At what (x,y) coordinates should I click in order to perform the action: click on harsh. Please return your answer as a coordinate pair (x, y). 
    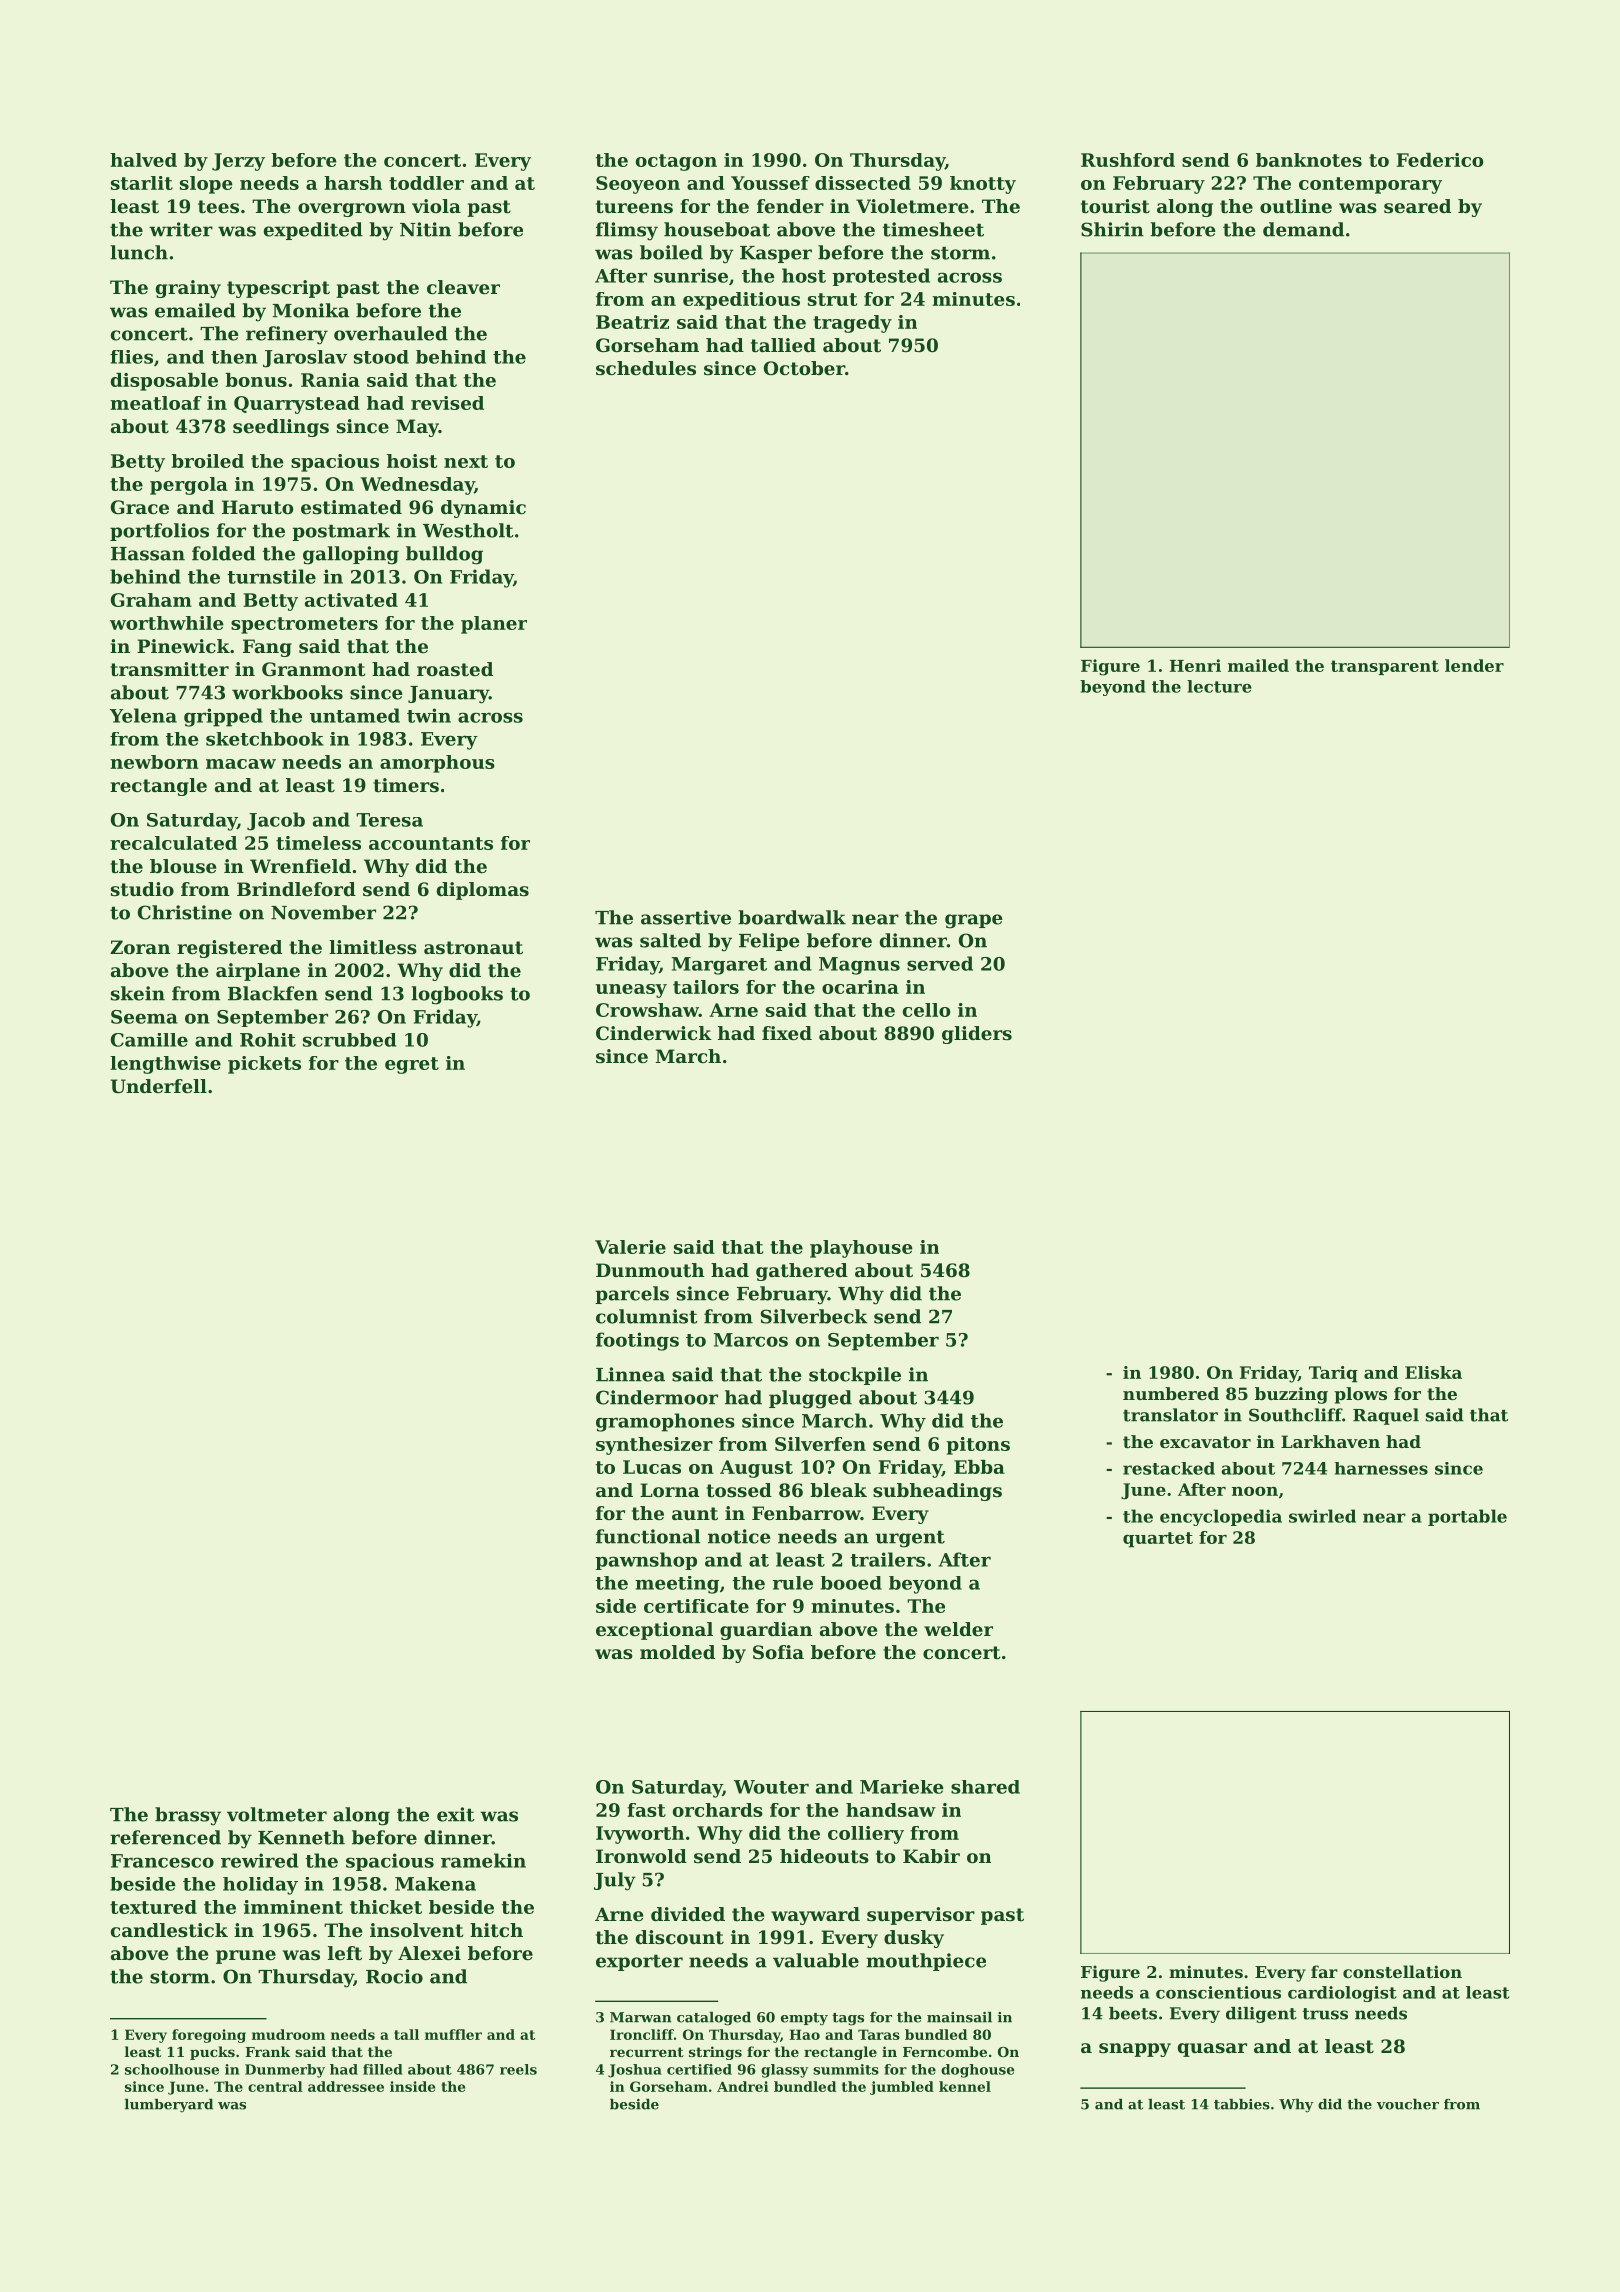
    Looking at the image, I should click on (353, 183).
